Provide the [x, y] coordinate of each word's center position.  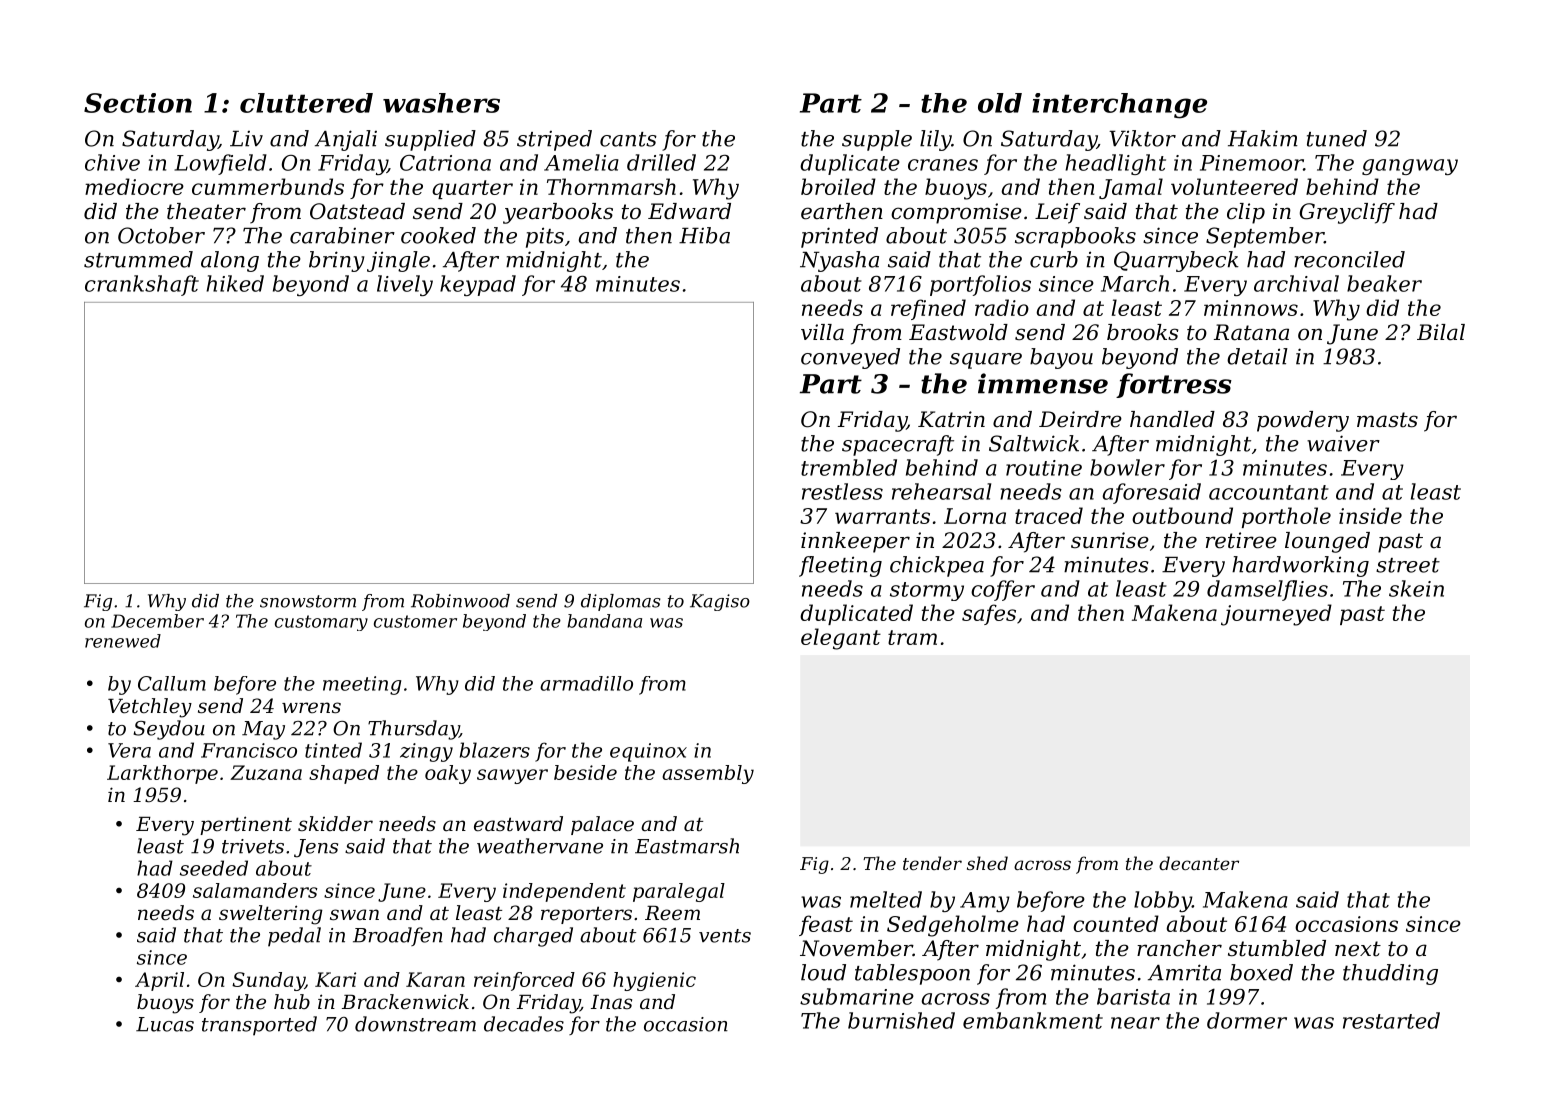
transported [259, 1026]
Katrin [951, 419]
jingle [398, 261]
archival [1296, 283]
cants [628, 139]
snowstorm [308, 601]
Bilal [1441, 332]
